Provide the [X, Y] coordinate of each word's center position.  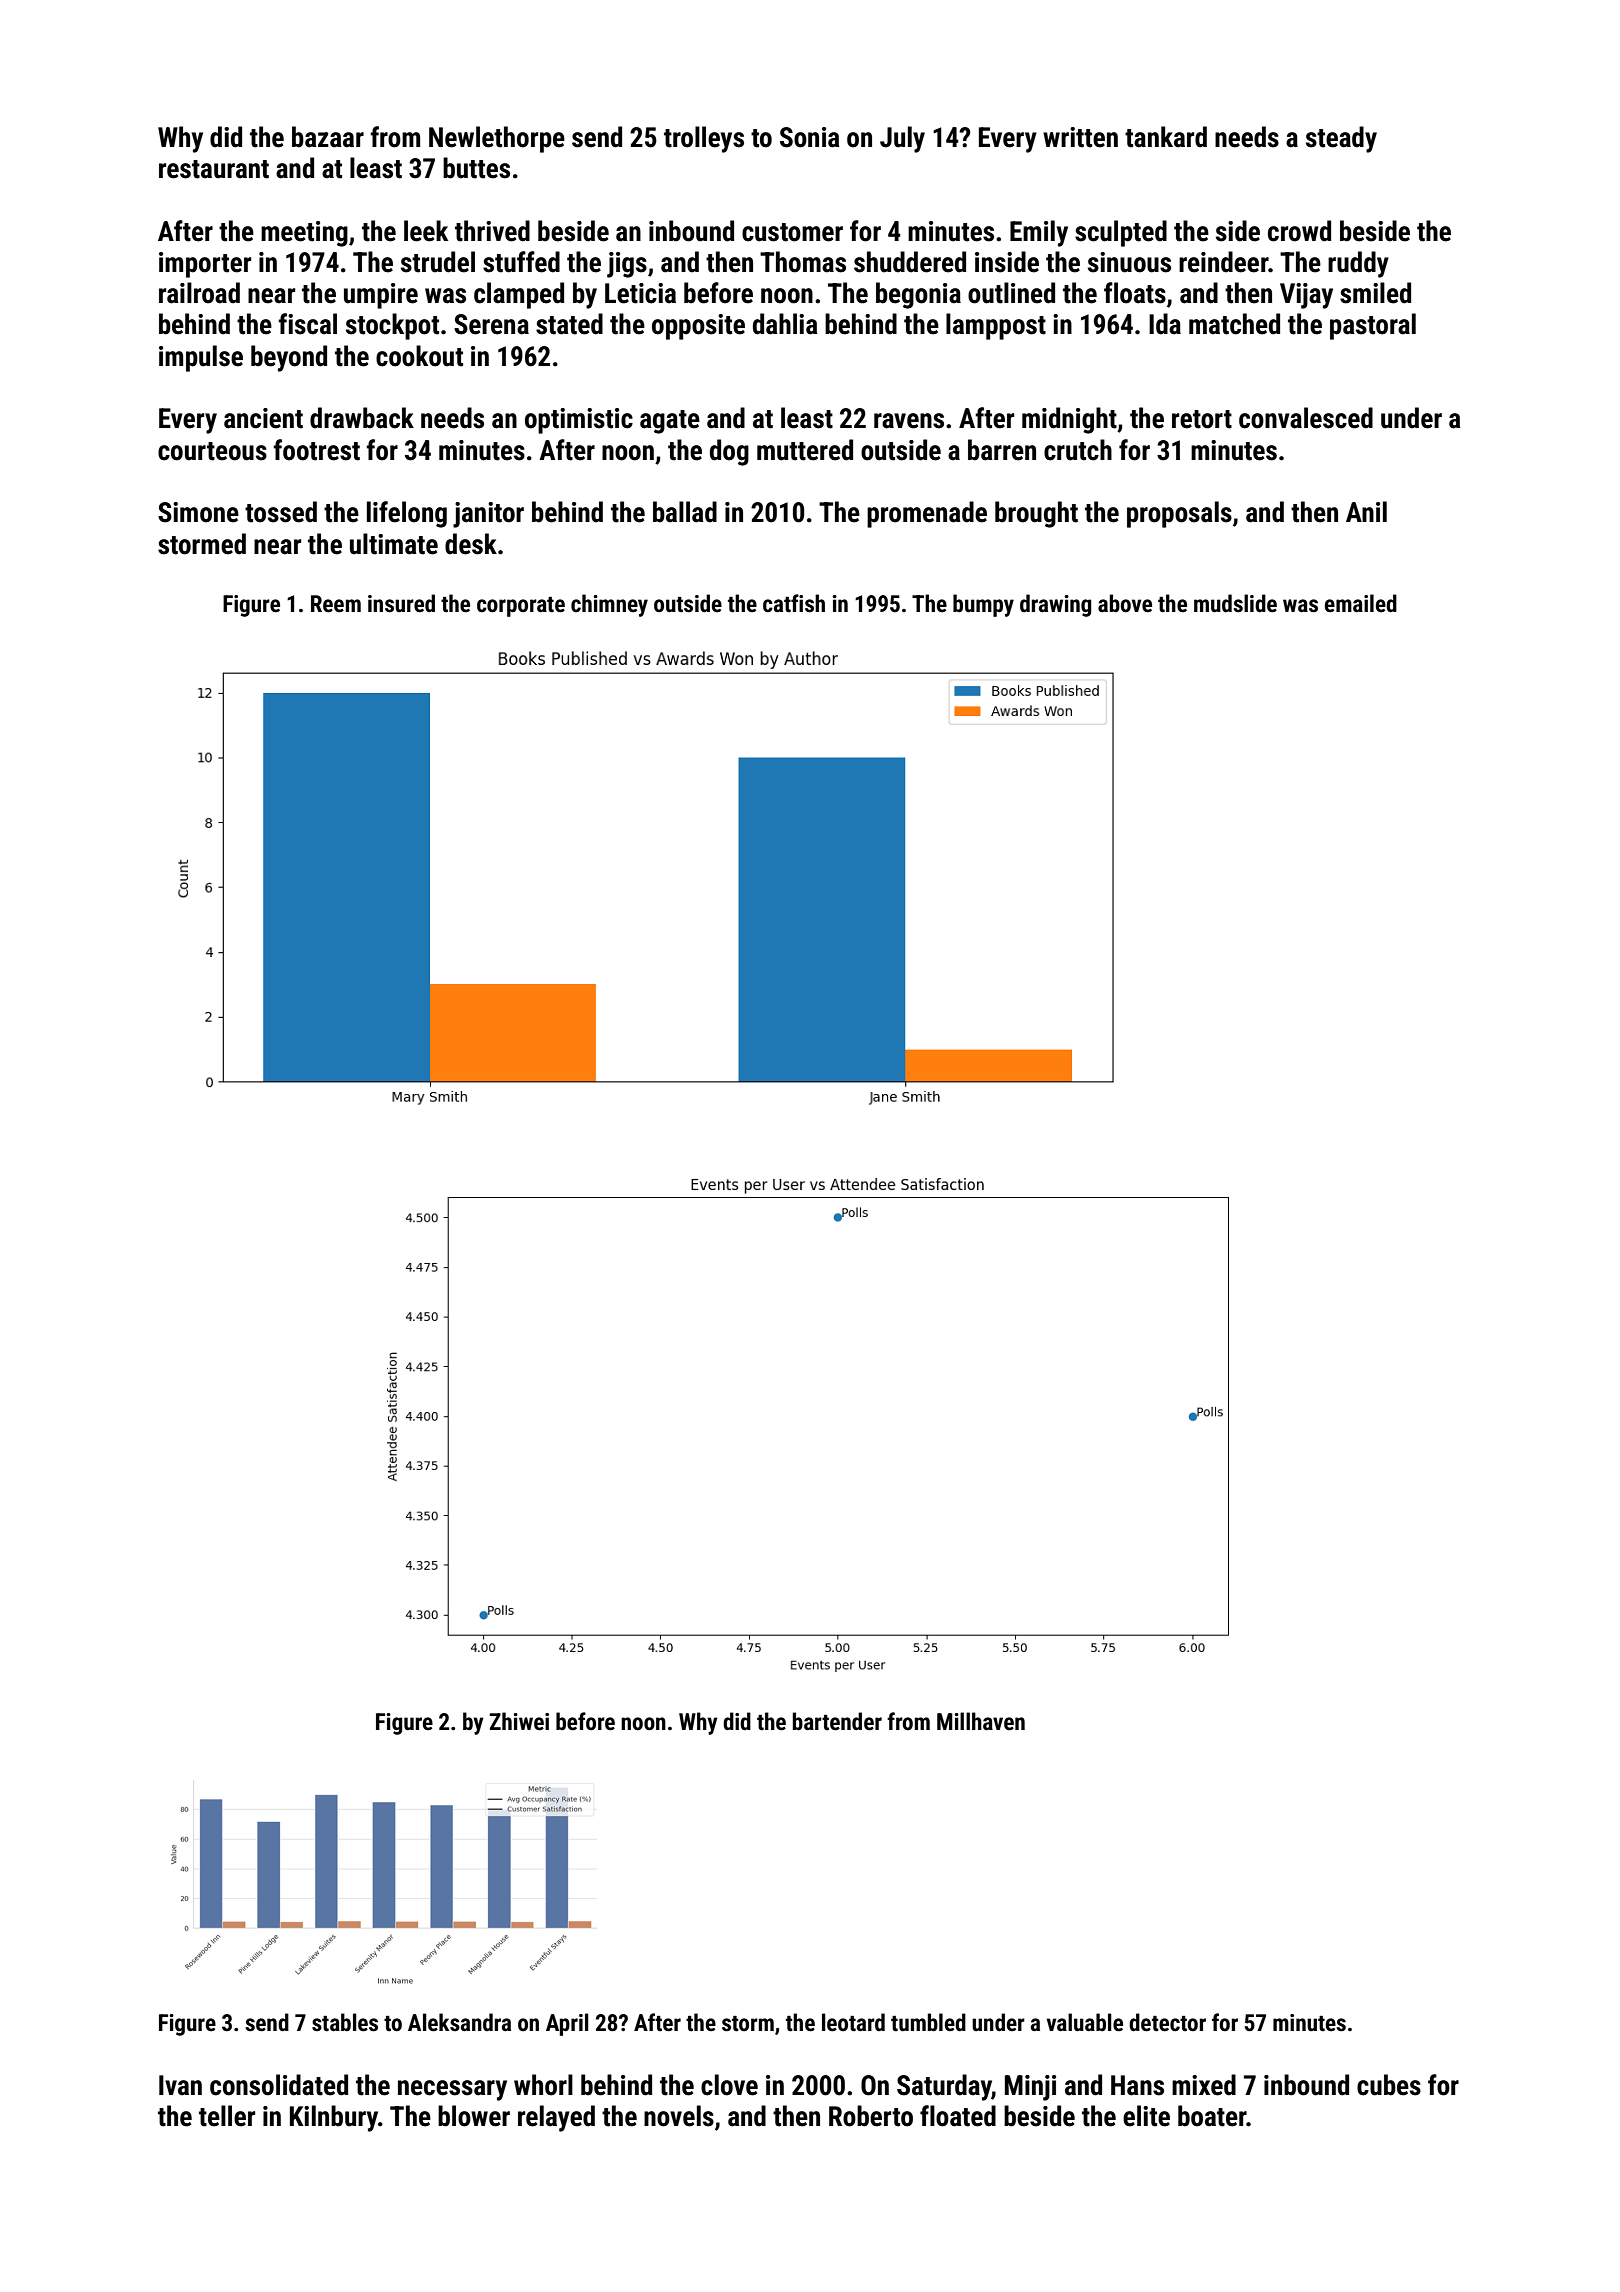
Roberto [871, 2116]
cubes [1389, 2085]
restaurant [214, 169]
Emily [1039, 233]
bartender [837, 1721]
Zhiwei [519, 1721]
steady [1341, 139]
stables [345, 2022]
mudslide [1235, 603]
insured [401, 603]
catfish [794, 603]
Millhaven [981, 1721]
